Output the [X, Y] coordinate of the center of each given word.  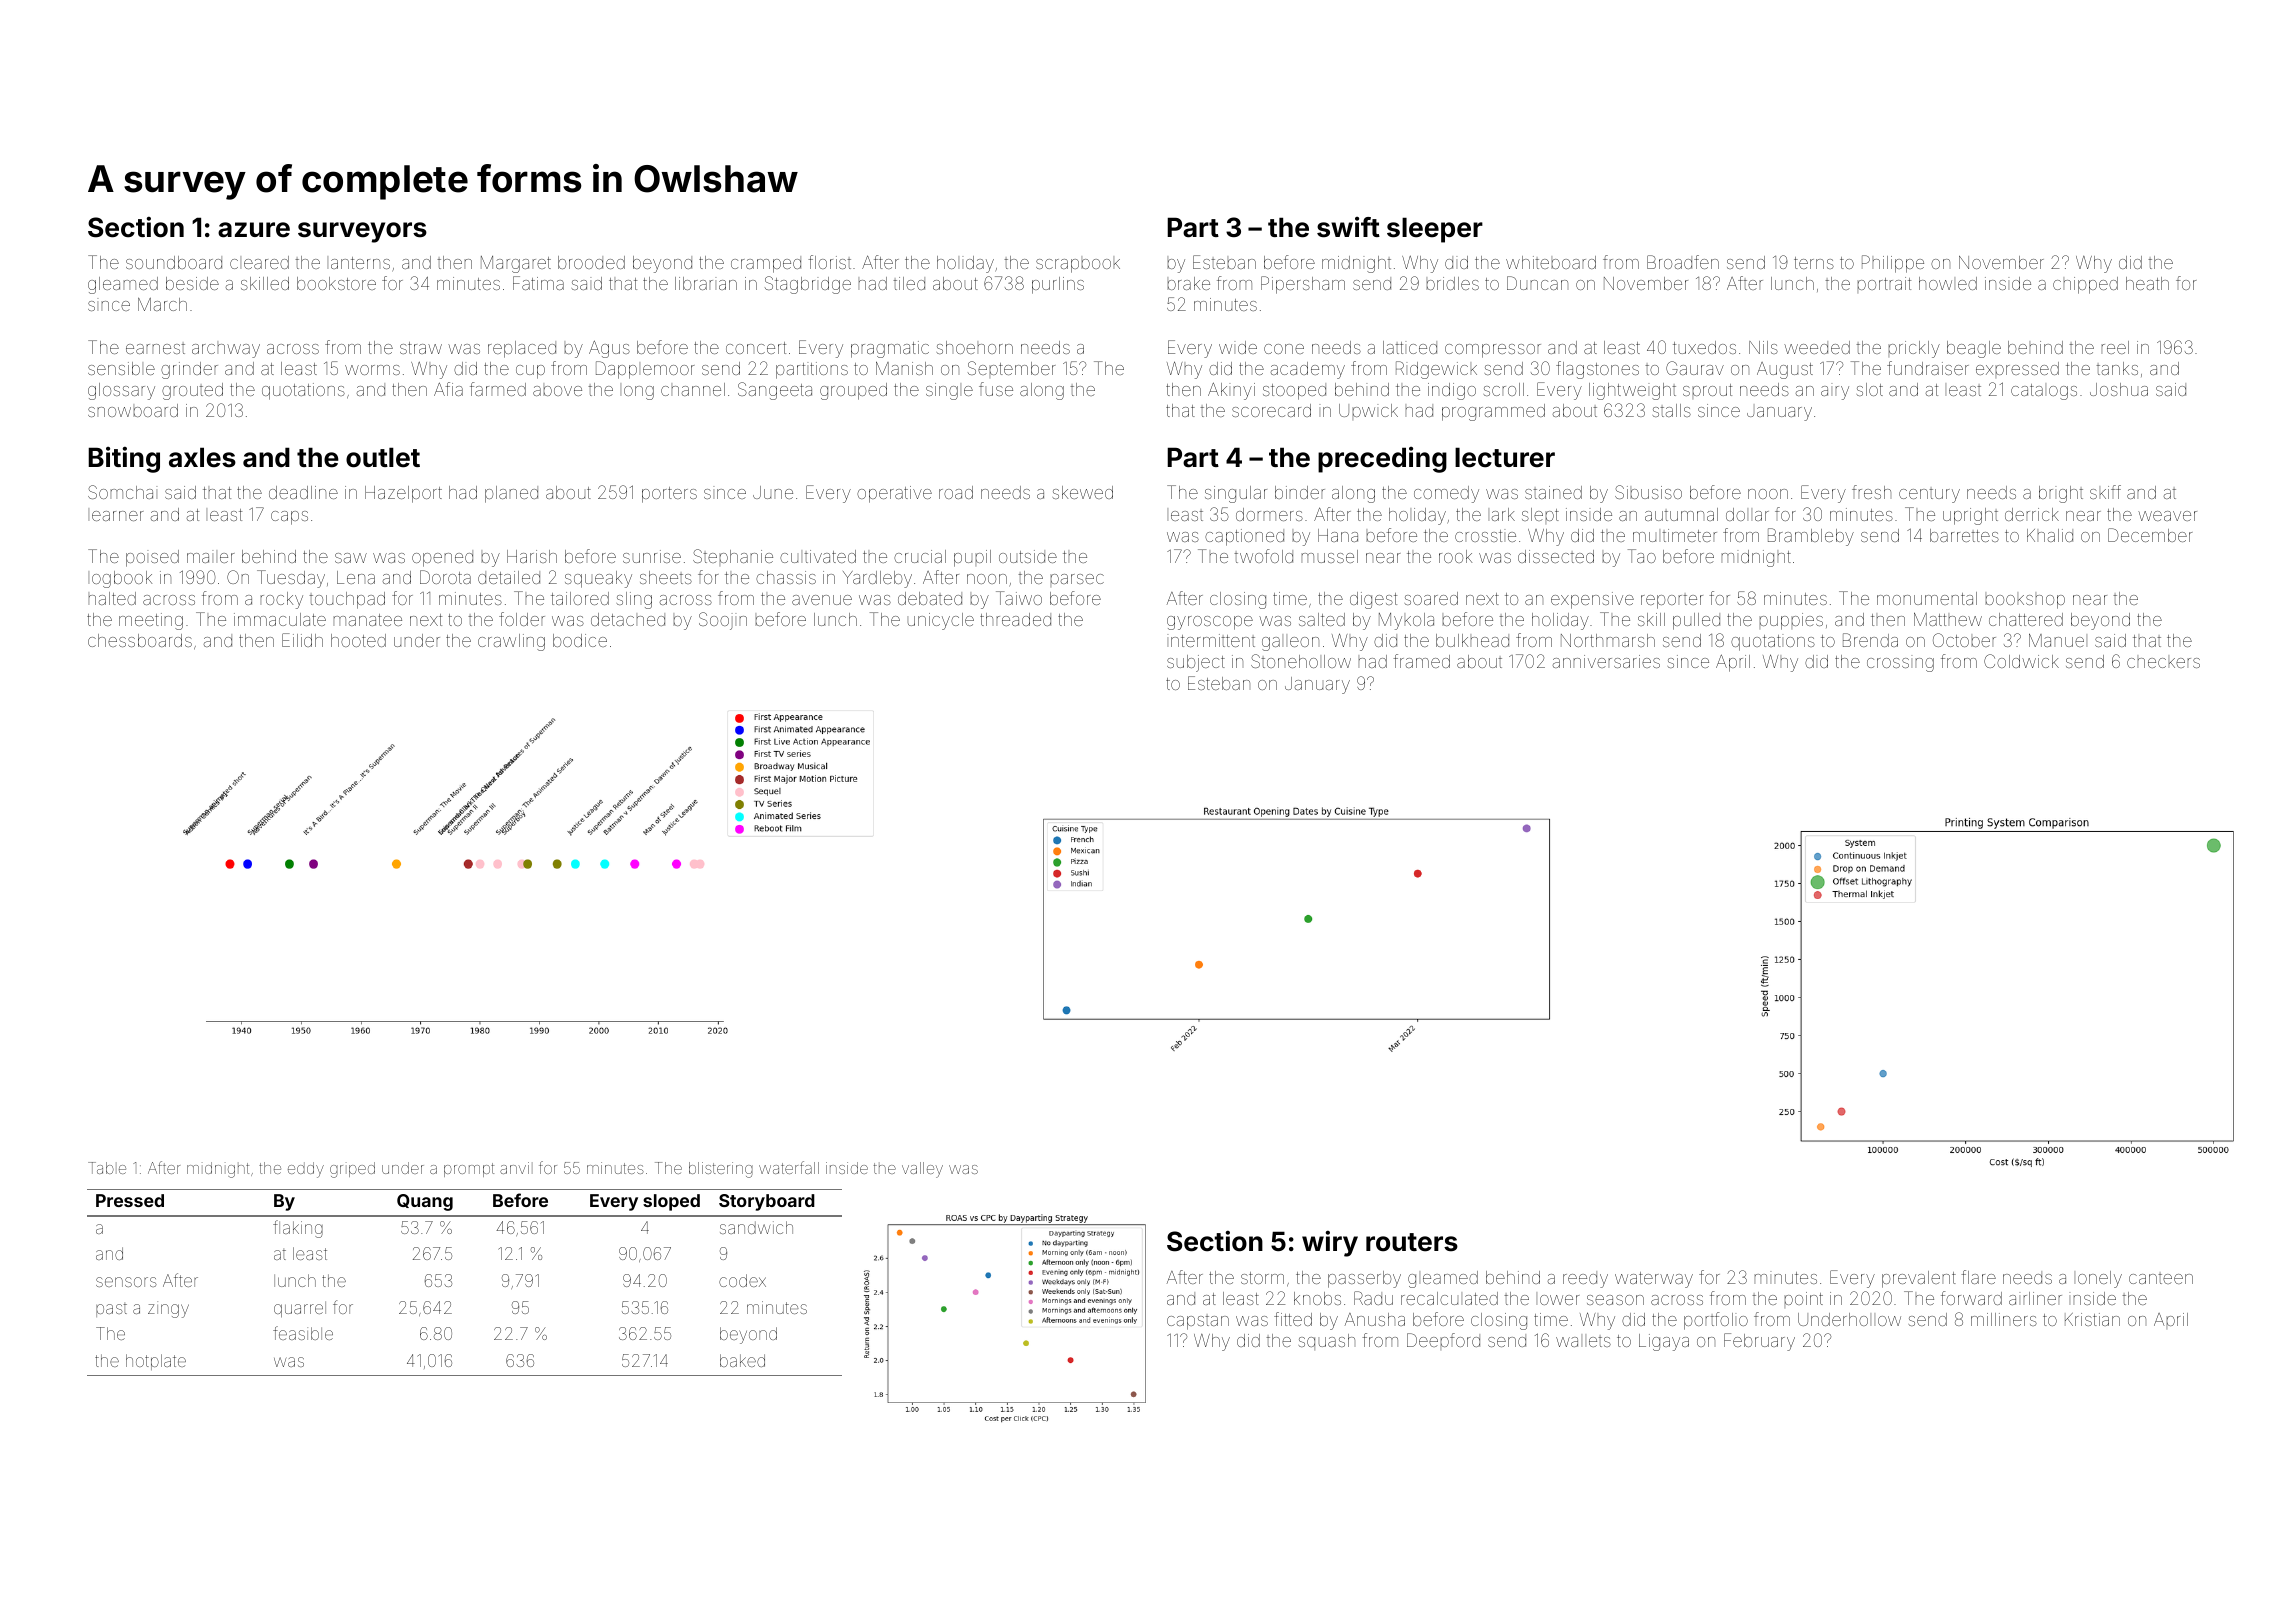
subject [1196, 663]
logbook [122, 579]
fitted [1293, 1319]
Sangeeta [775, 391]
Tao [1642, 556]
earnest [155, 348]
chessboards [140, 640]
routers [1412, 1242]
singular [1236, 494]
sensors [126, 1282]
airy [1835, 391]
